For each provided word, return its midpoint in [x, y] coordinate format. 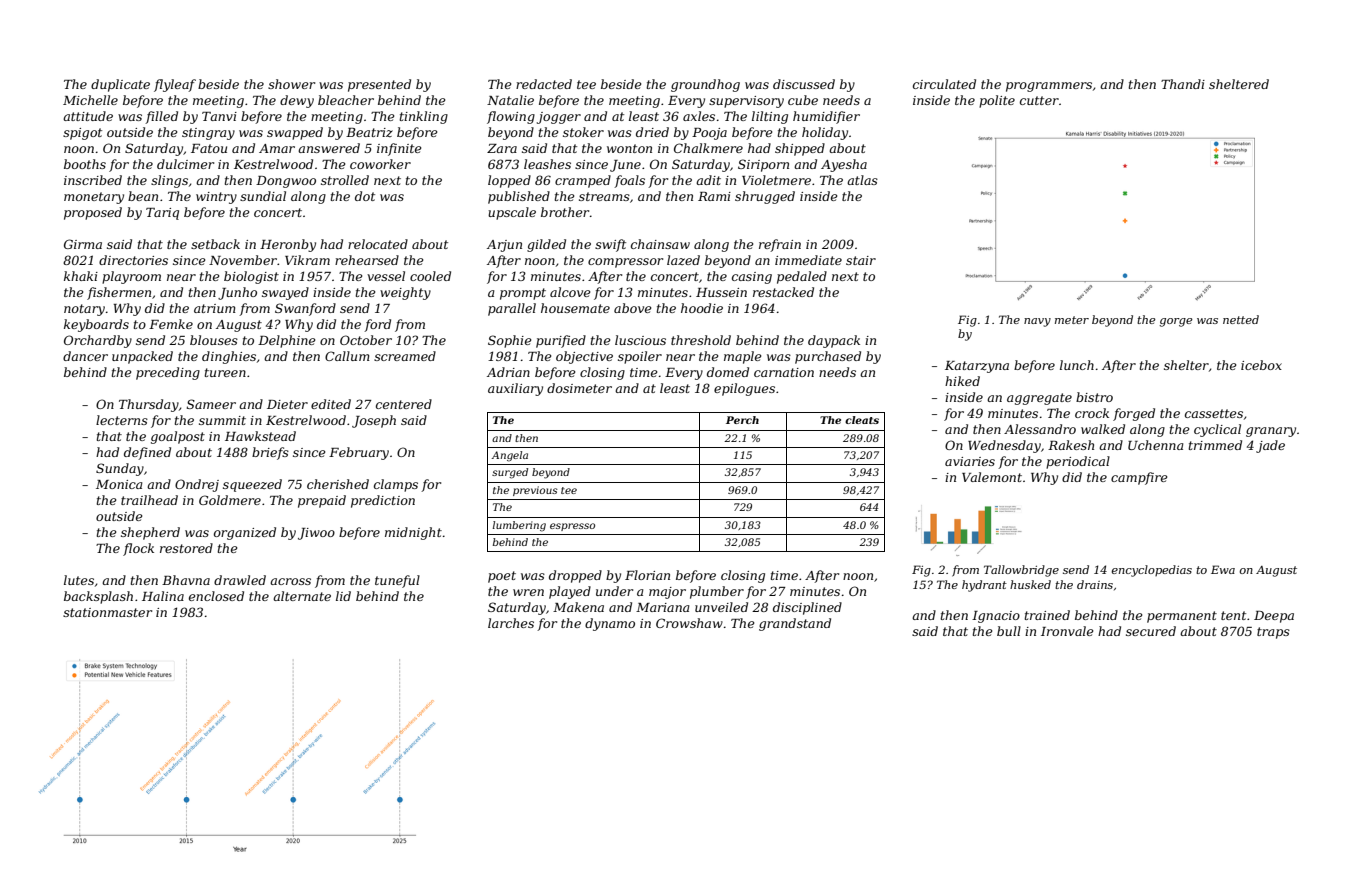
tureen [225, 372]
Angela [510, 456]
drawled [240, 580]
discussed [804, 84]
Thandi [1183, 84]
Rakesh [1071, 445]
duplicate [120, 85]
